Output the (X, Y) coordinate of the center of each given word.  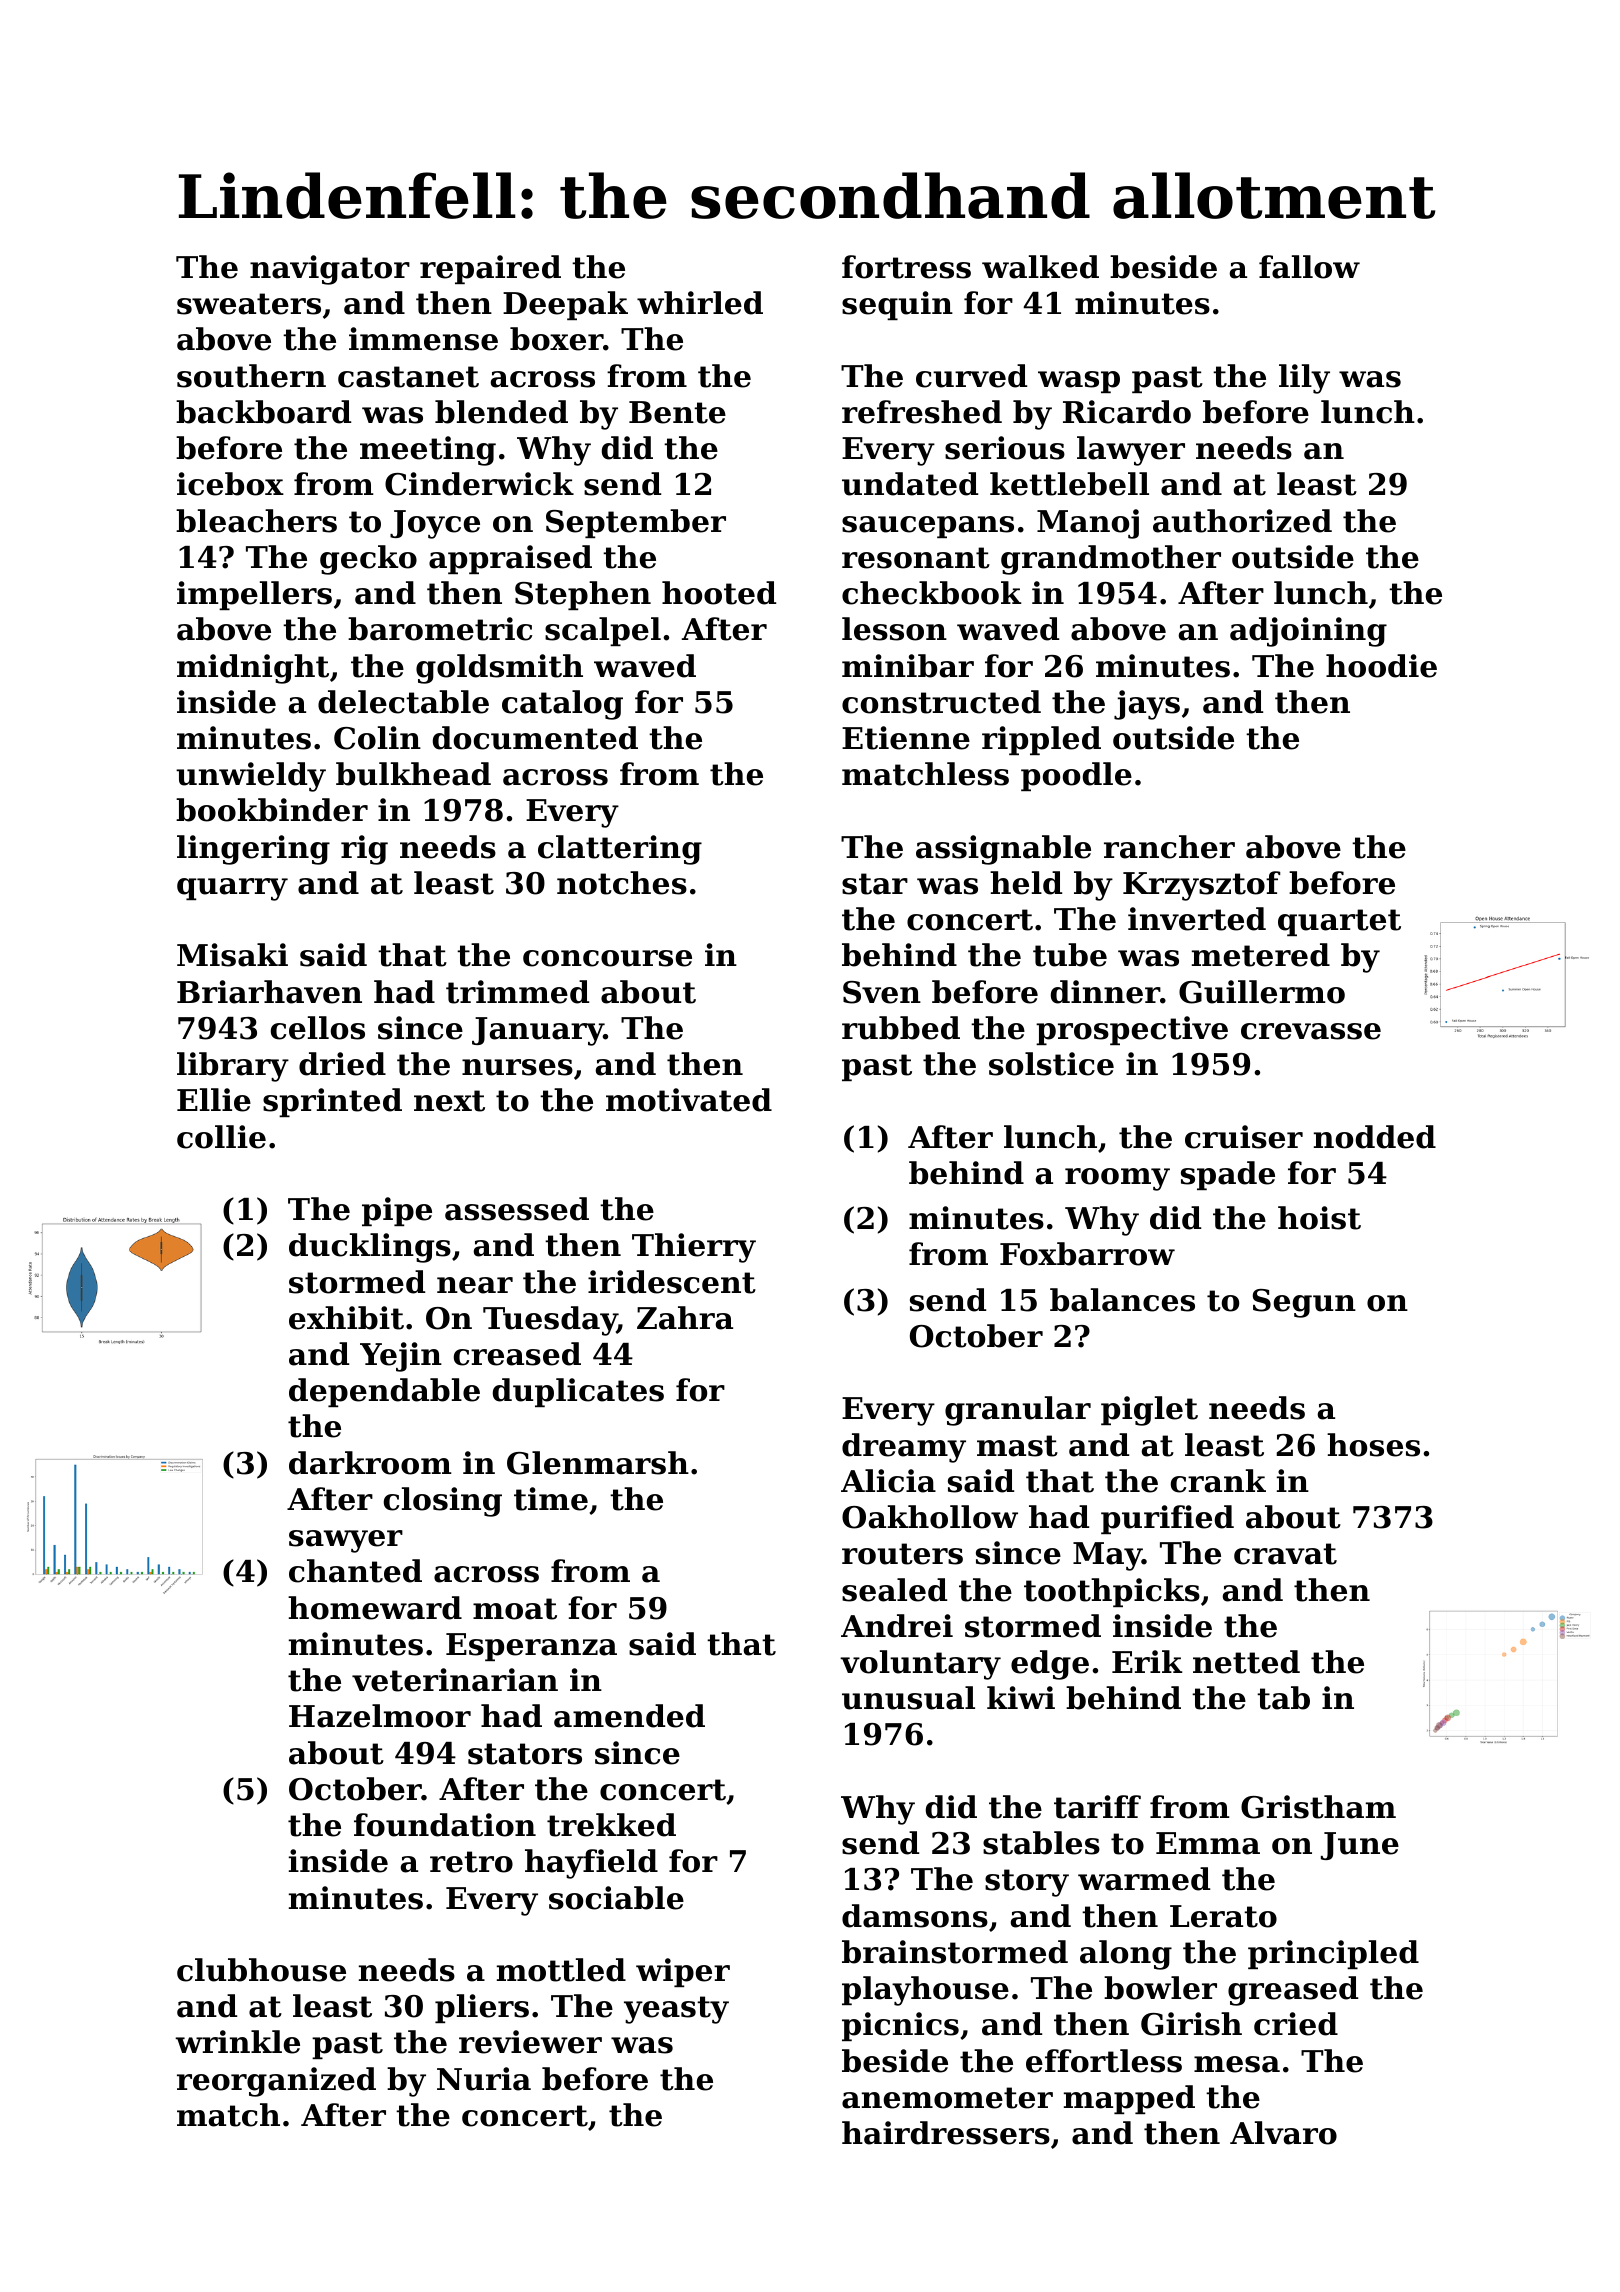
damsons (915, 1916)
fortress (906, 267)
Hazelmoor (380, 1716)
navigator (330, 270)
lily (1304, 379)
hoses (1373, 1445)
